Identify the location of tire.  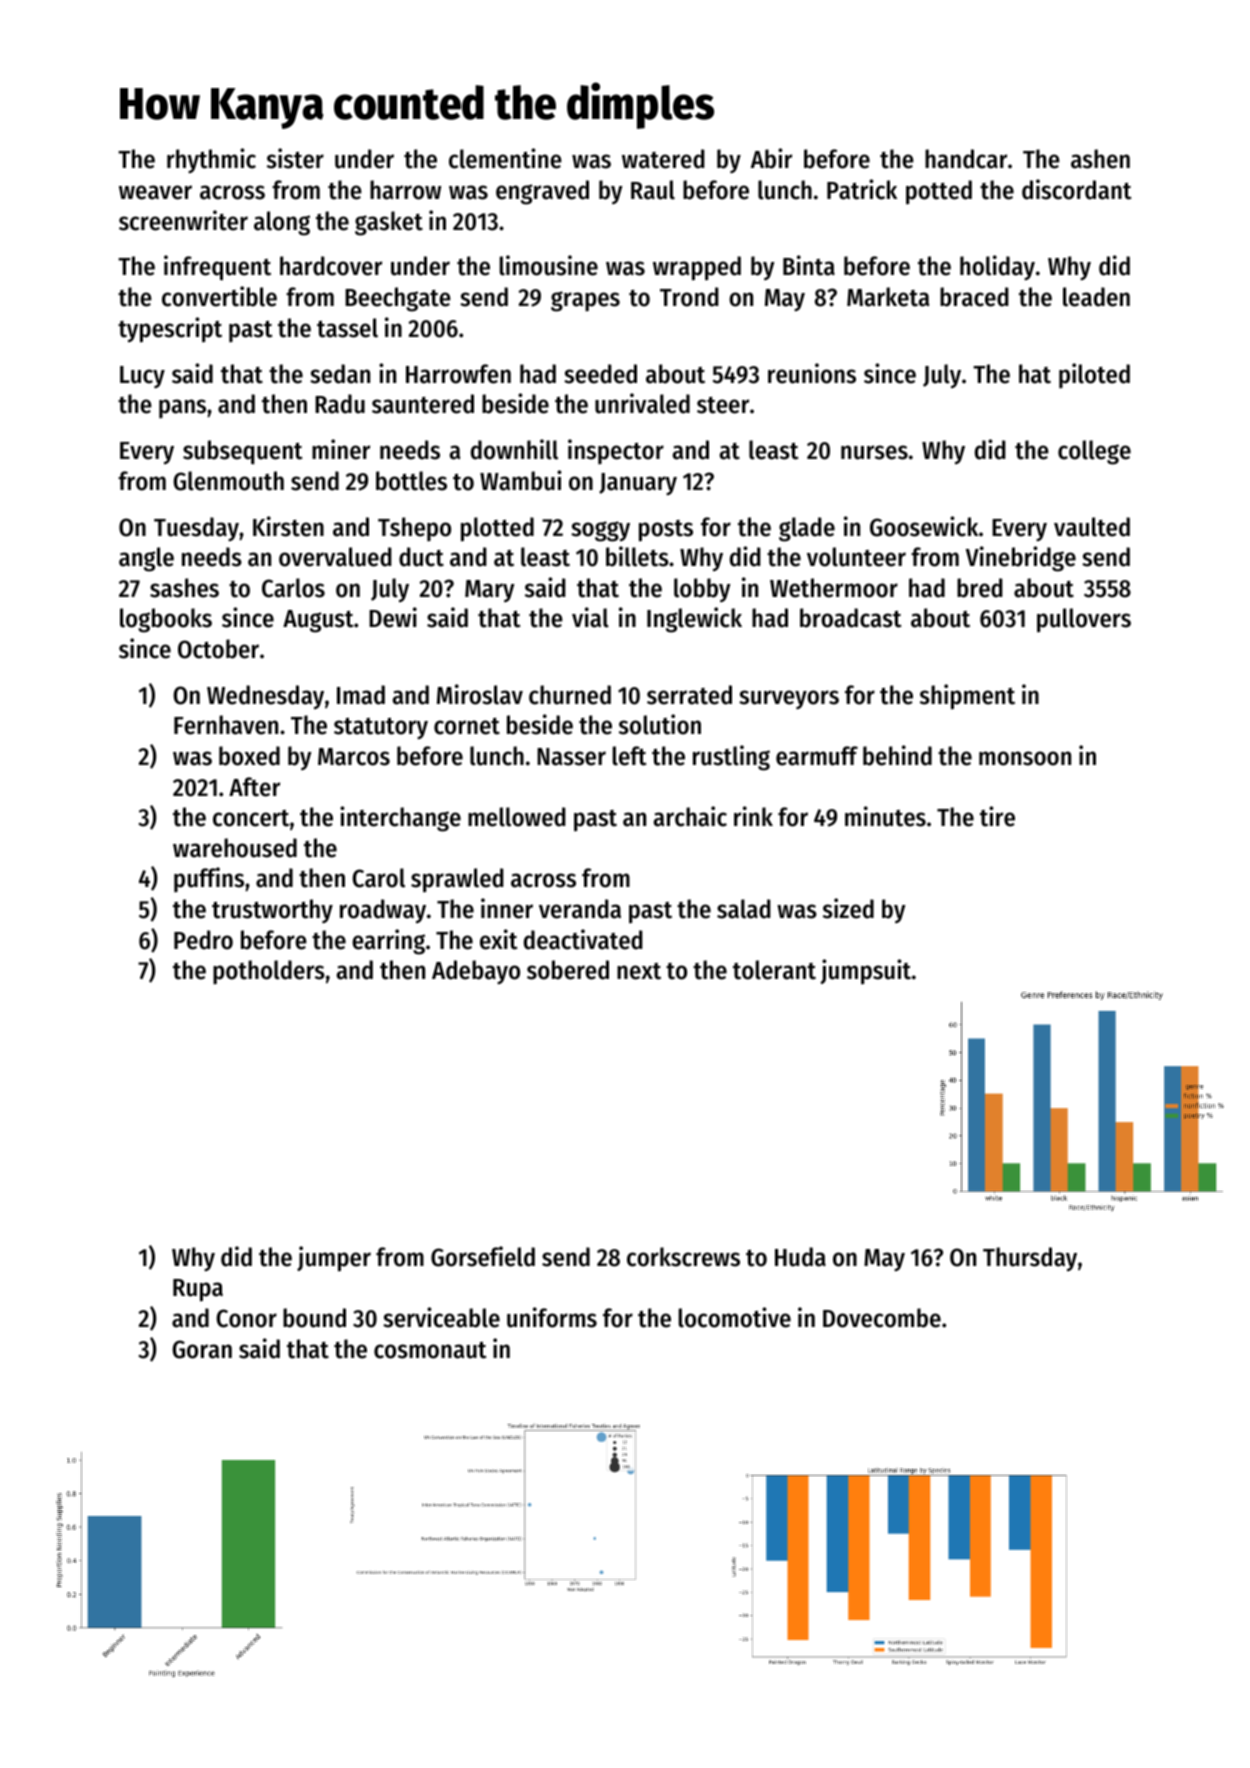
(997, 816).
